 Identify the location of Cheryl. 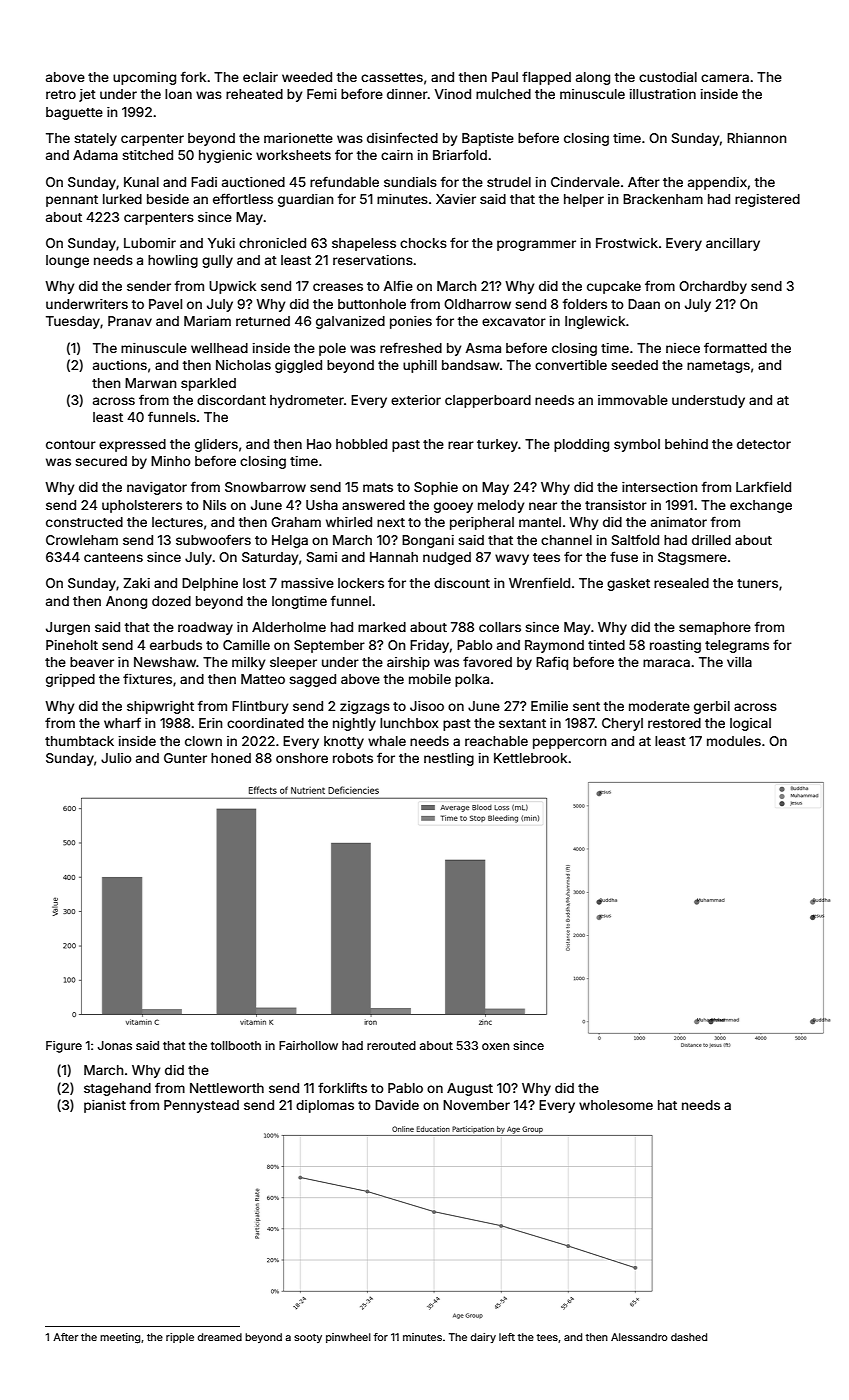
(622, 724).
